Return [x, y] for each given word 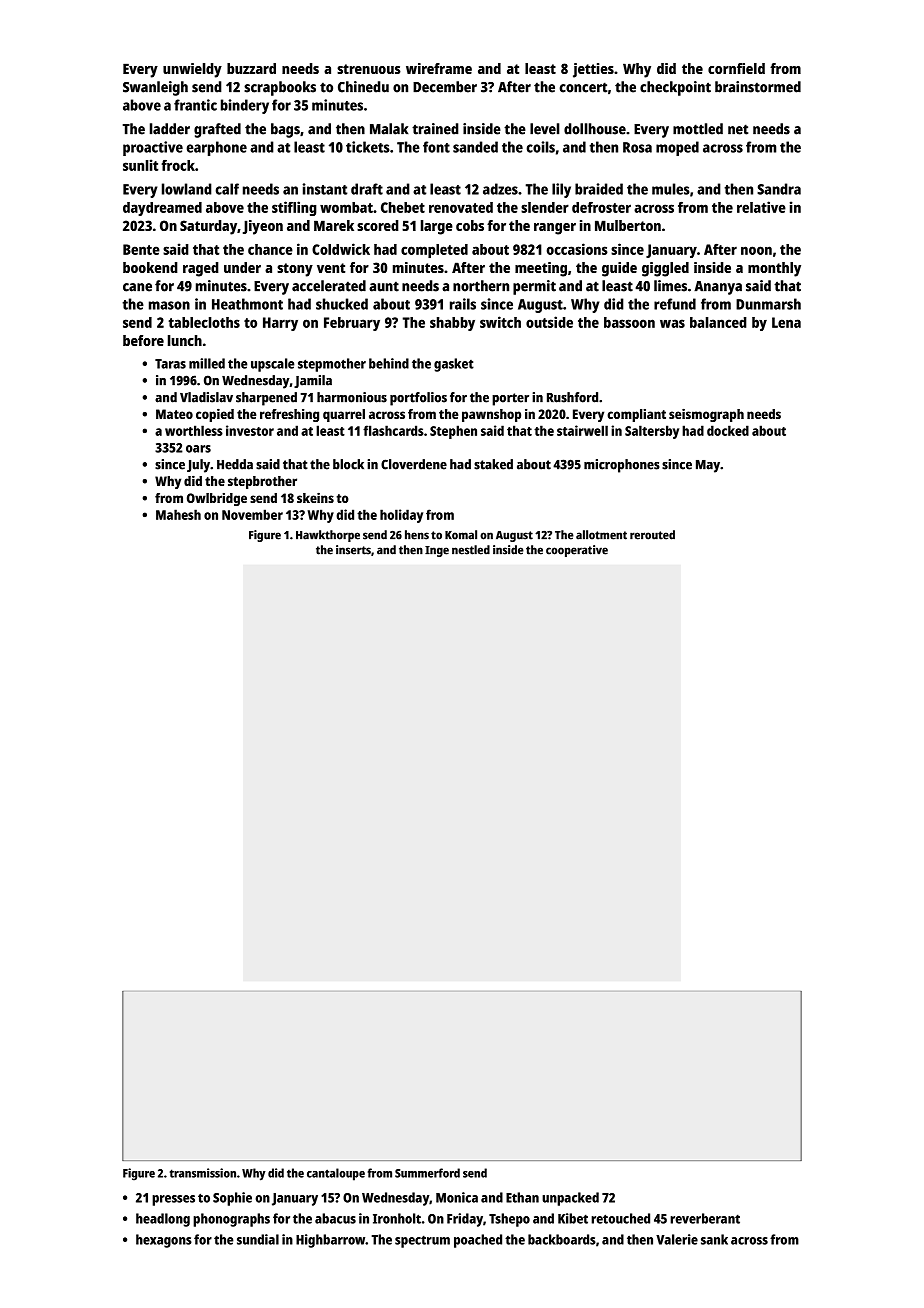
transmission [203, 1173]
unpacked [570, 1199]
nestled [471, 550]
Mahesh [178, 514]
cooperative [577, 551]
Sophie [232, 1199]
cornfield [736, 68]
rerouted [652, 535]
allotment [601, 535]
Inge [437, 551]
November [252, 514]
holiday [401, 516]
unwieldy [192, 70]
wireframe [439, 68]
